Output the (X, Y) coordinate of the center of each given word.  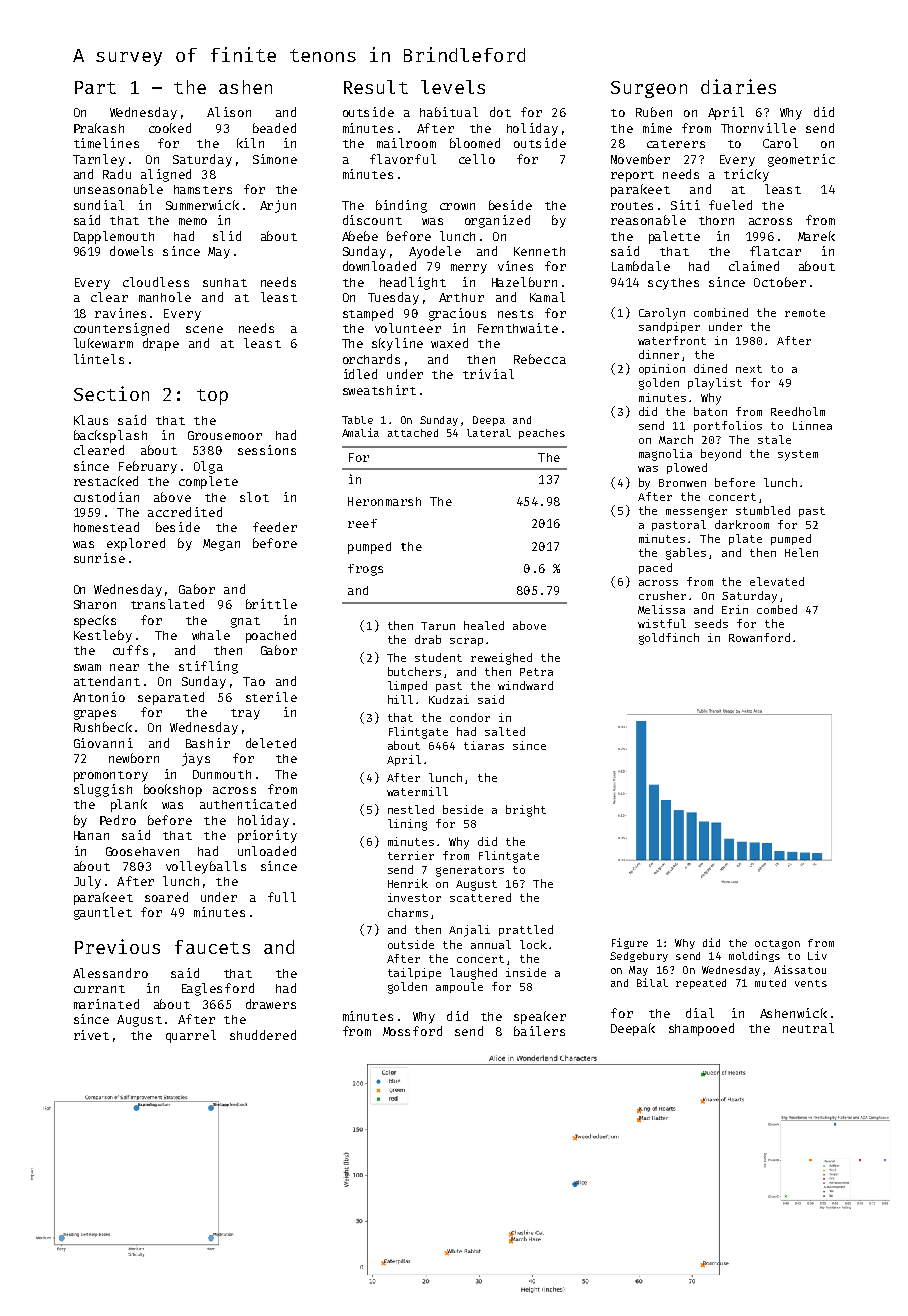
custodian (106, 497)
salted (505, 731)
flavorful (403, 159)
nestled (411, 809)
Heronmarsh (384, 501)
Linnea (812, 425)
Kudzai (449, 699)
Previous (117, 946)
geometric (801, 160)
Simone (275, 159)
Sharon (95, 604)
